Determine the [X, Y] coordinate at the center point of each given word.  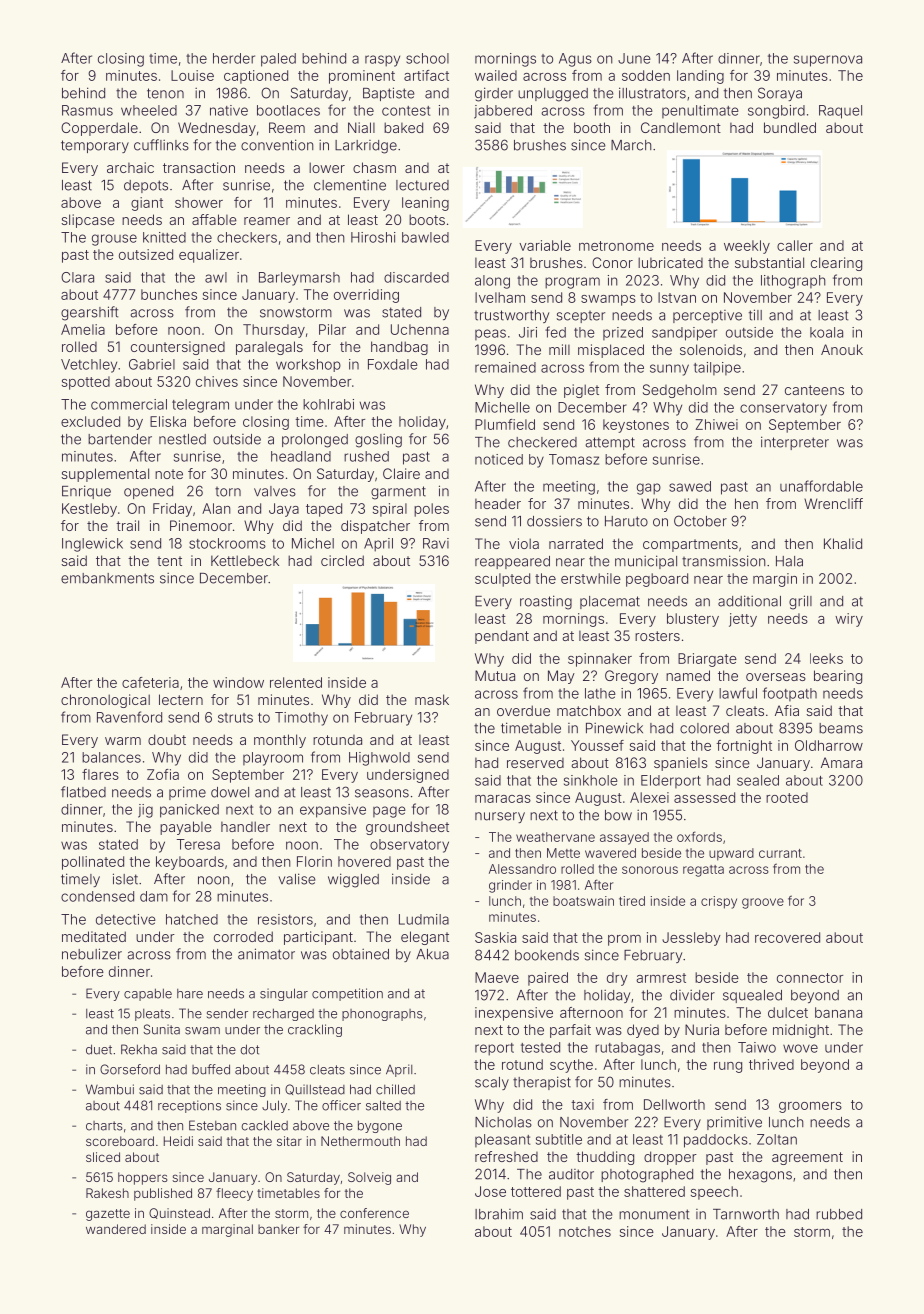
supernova [828, 61]
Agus [575, 60]
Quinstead [179, 1213]
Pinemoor [201, 525]
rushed [366, 456]
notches [585, 1231]
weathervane [555, 837]
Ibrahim [499, 1214]
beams [841, 728]
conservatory [783, 409]
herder [234, 58]
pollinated [93, 863]
